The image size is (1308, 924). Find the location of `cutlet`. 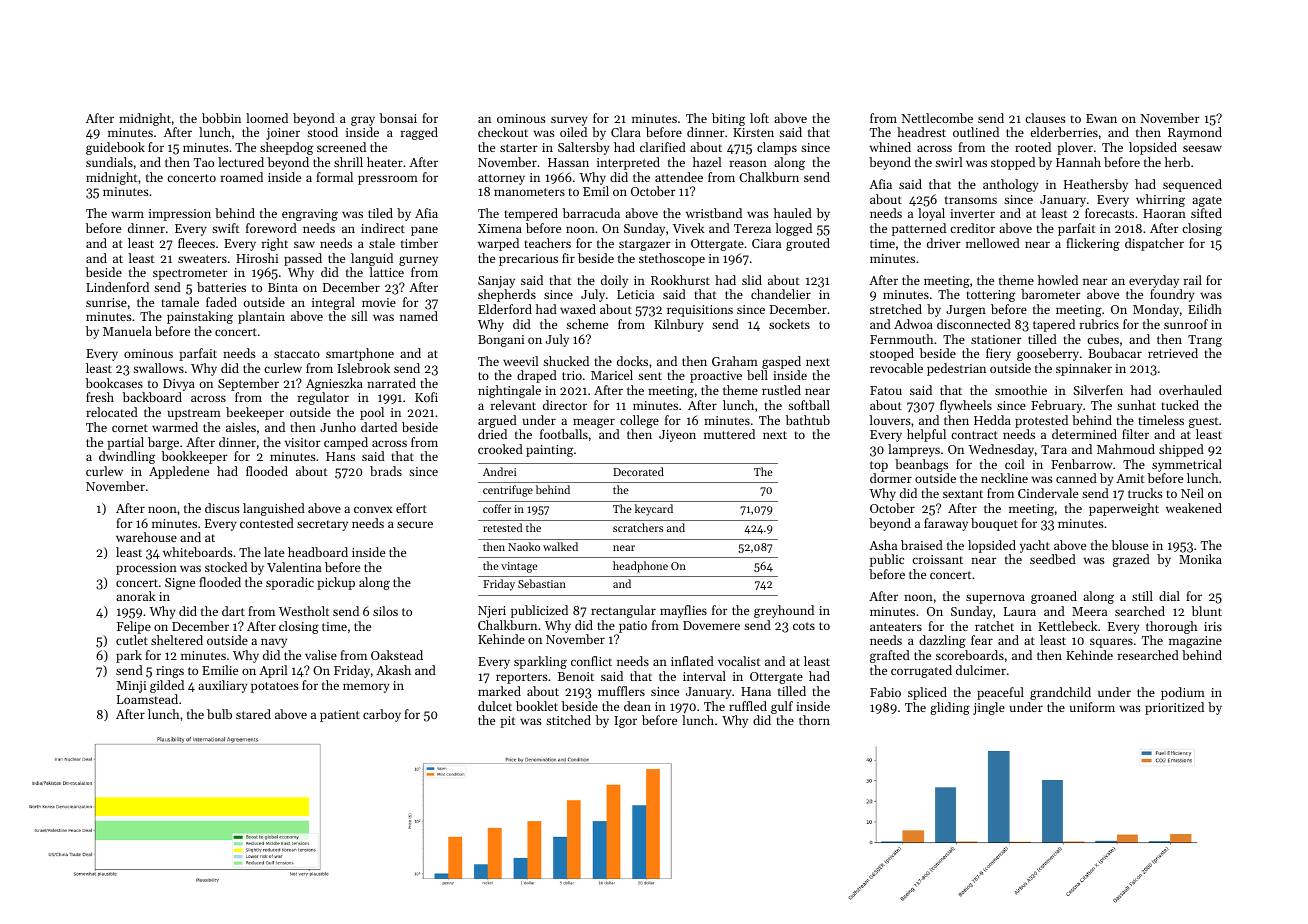

cutlet is located at coordinates (132, 640).
